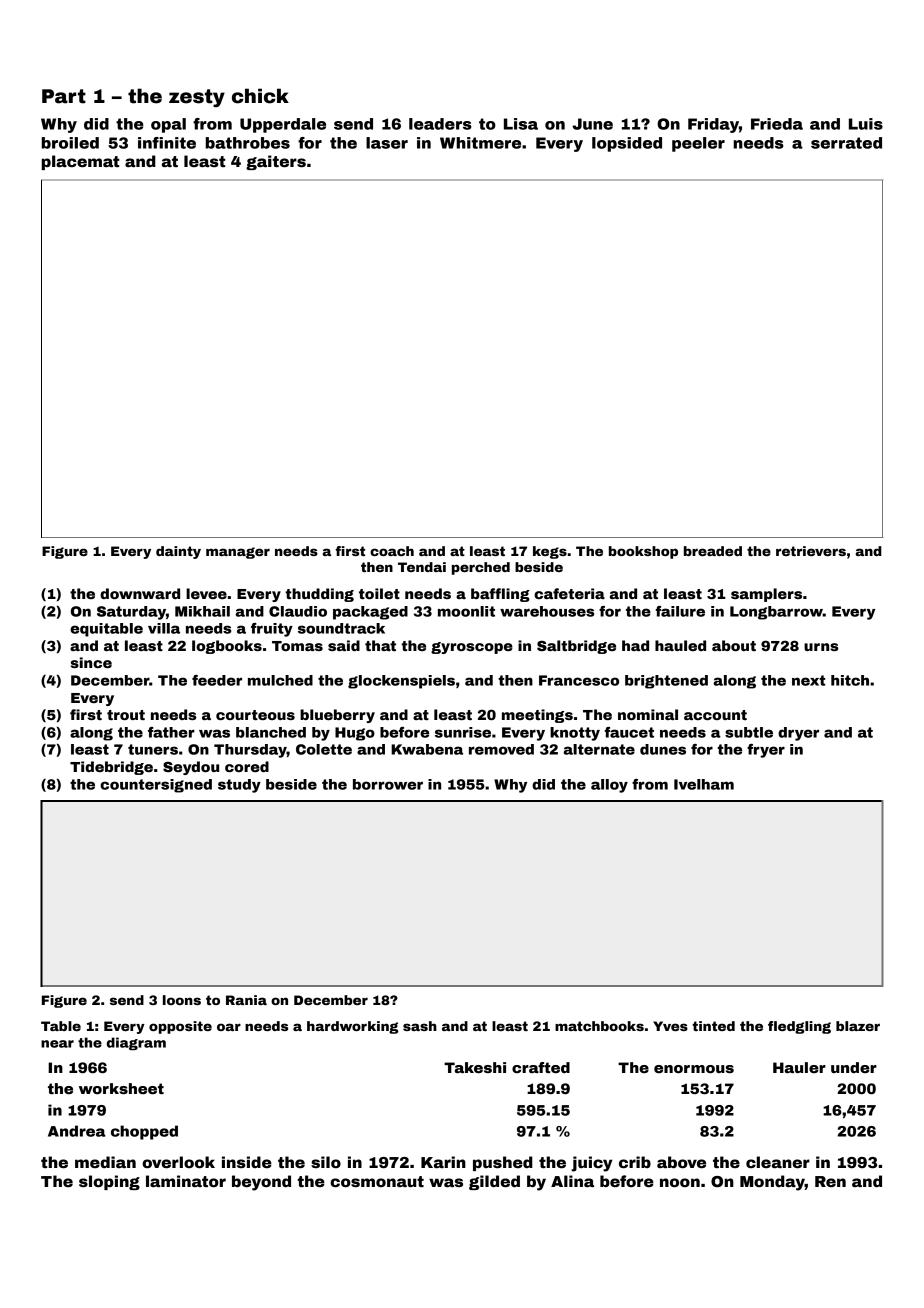  I want to click on sloping, so click(109, 1182).
